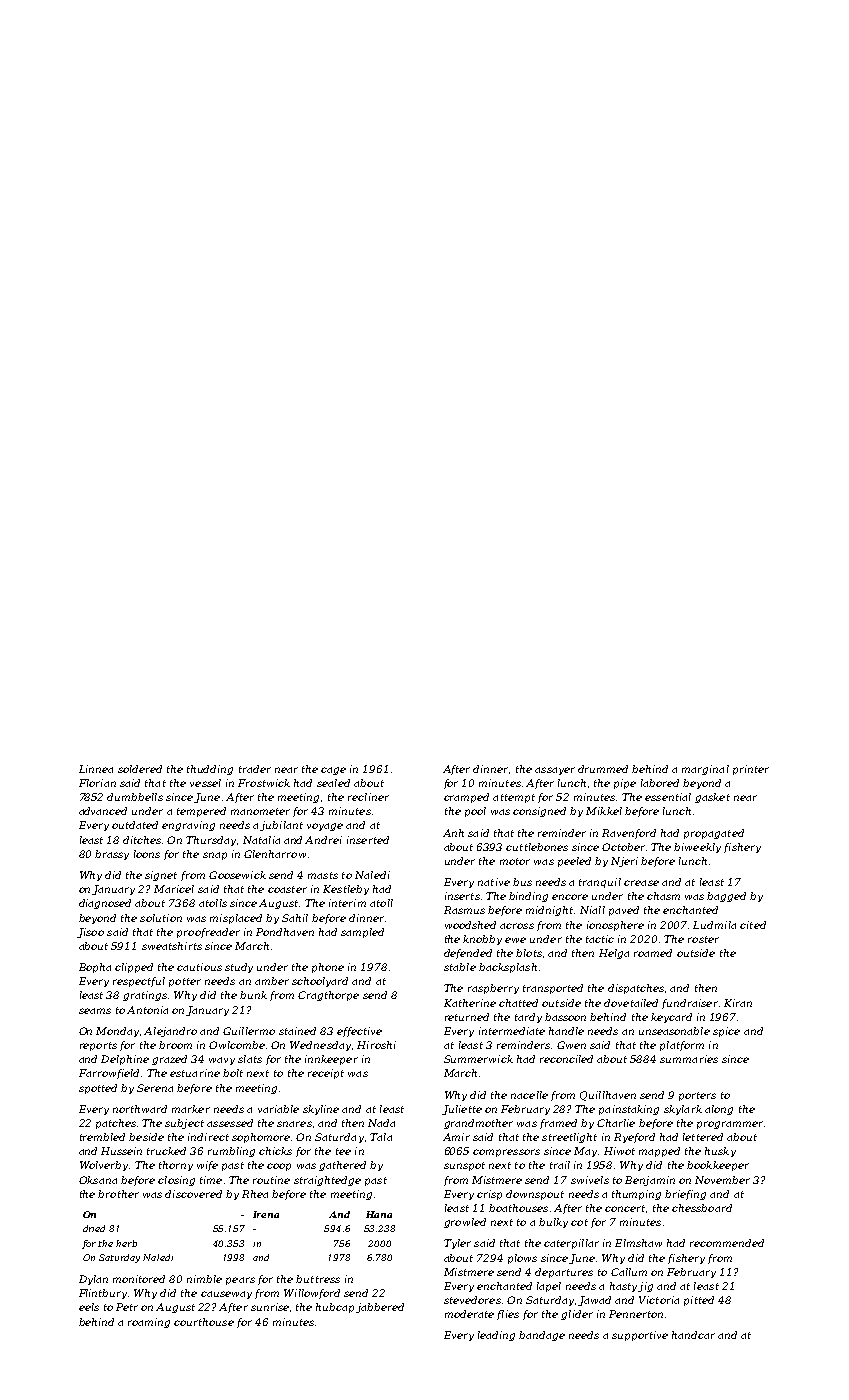  Describe the element at coordinates (342, 1166) in the image. I see `gathered` at that location.
